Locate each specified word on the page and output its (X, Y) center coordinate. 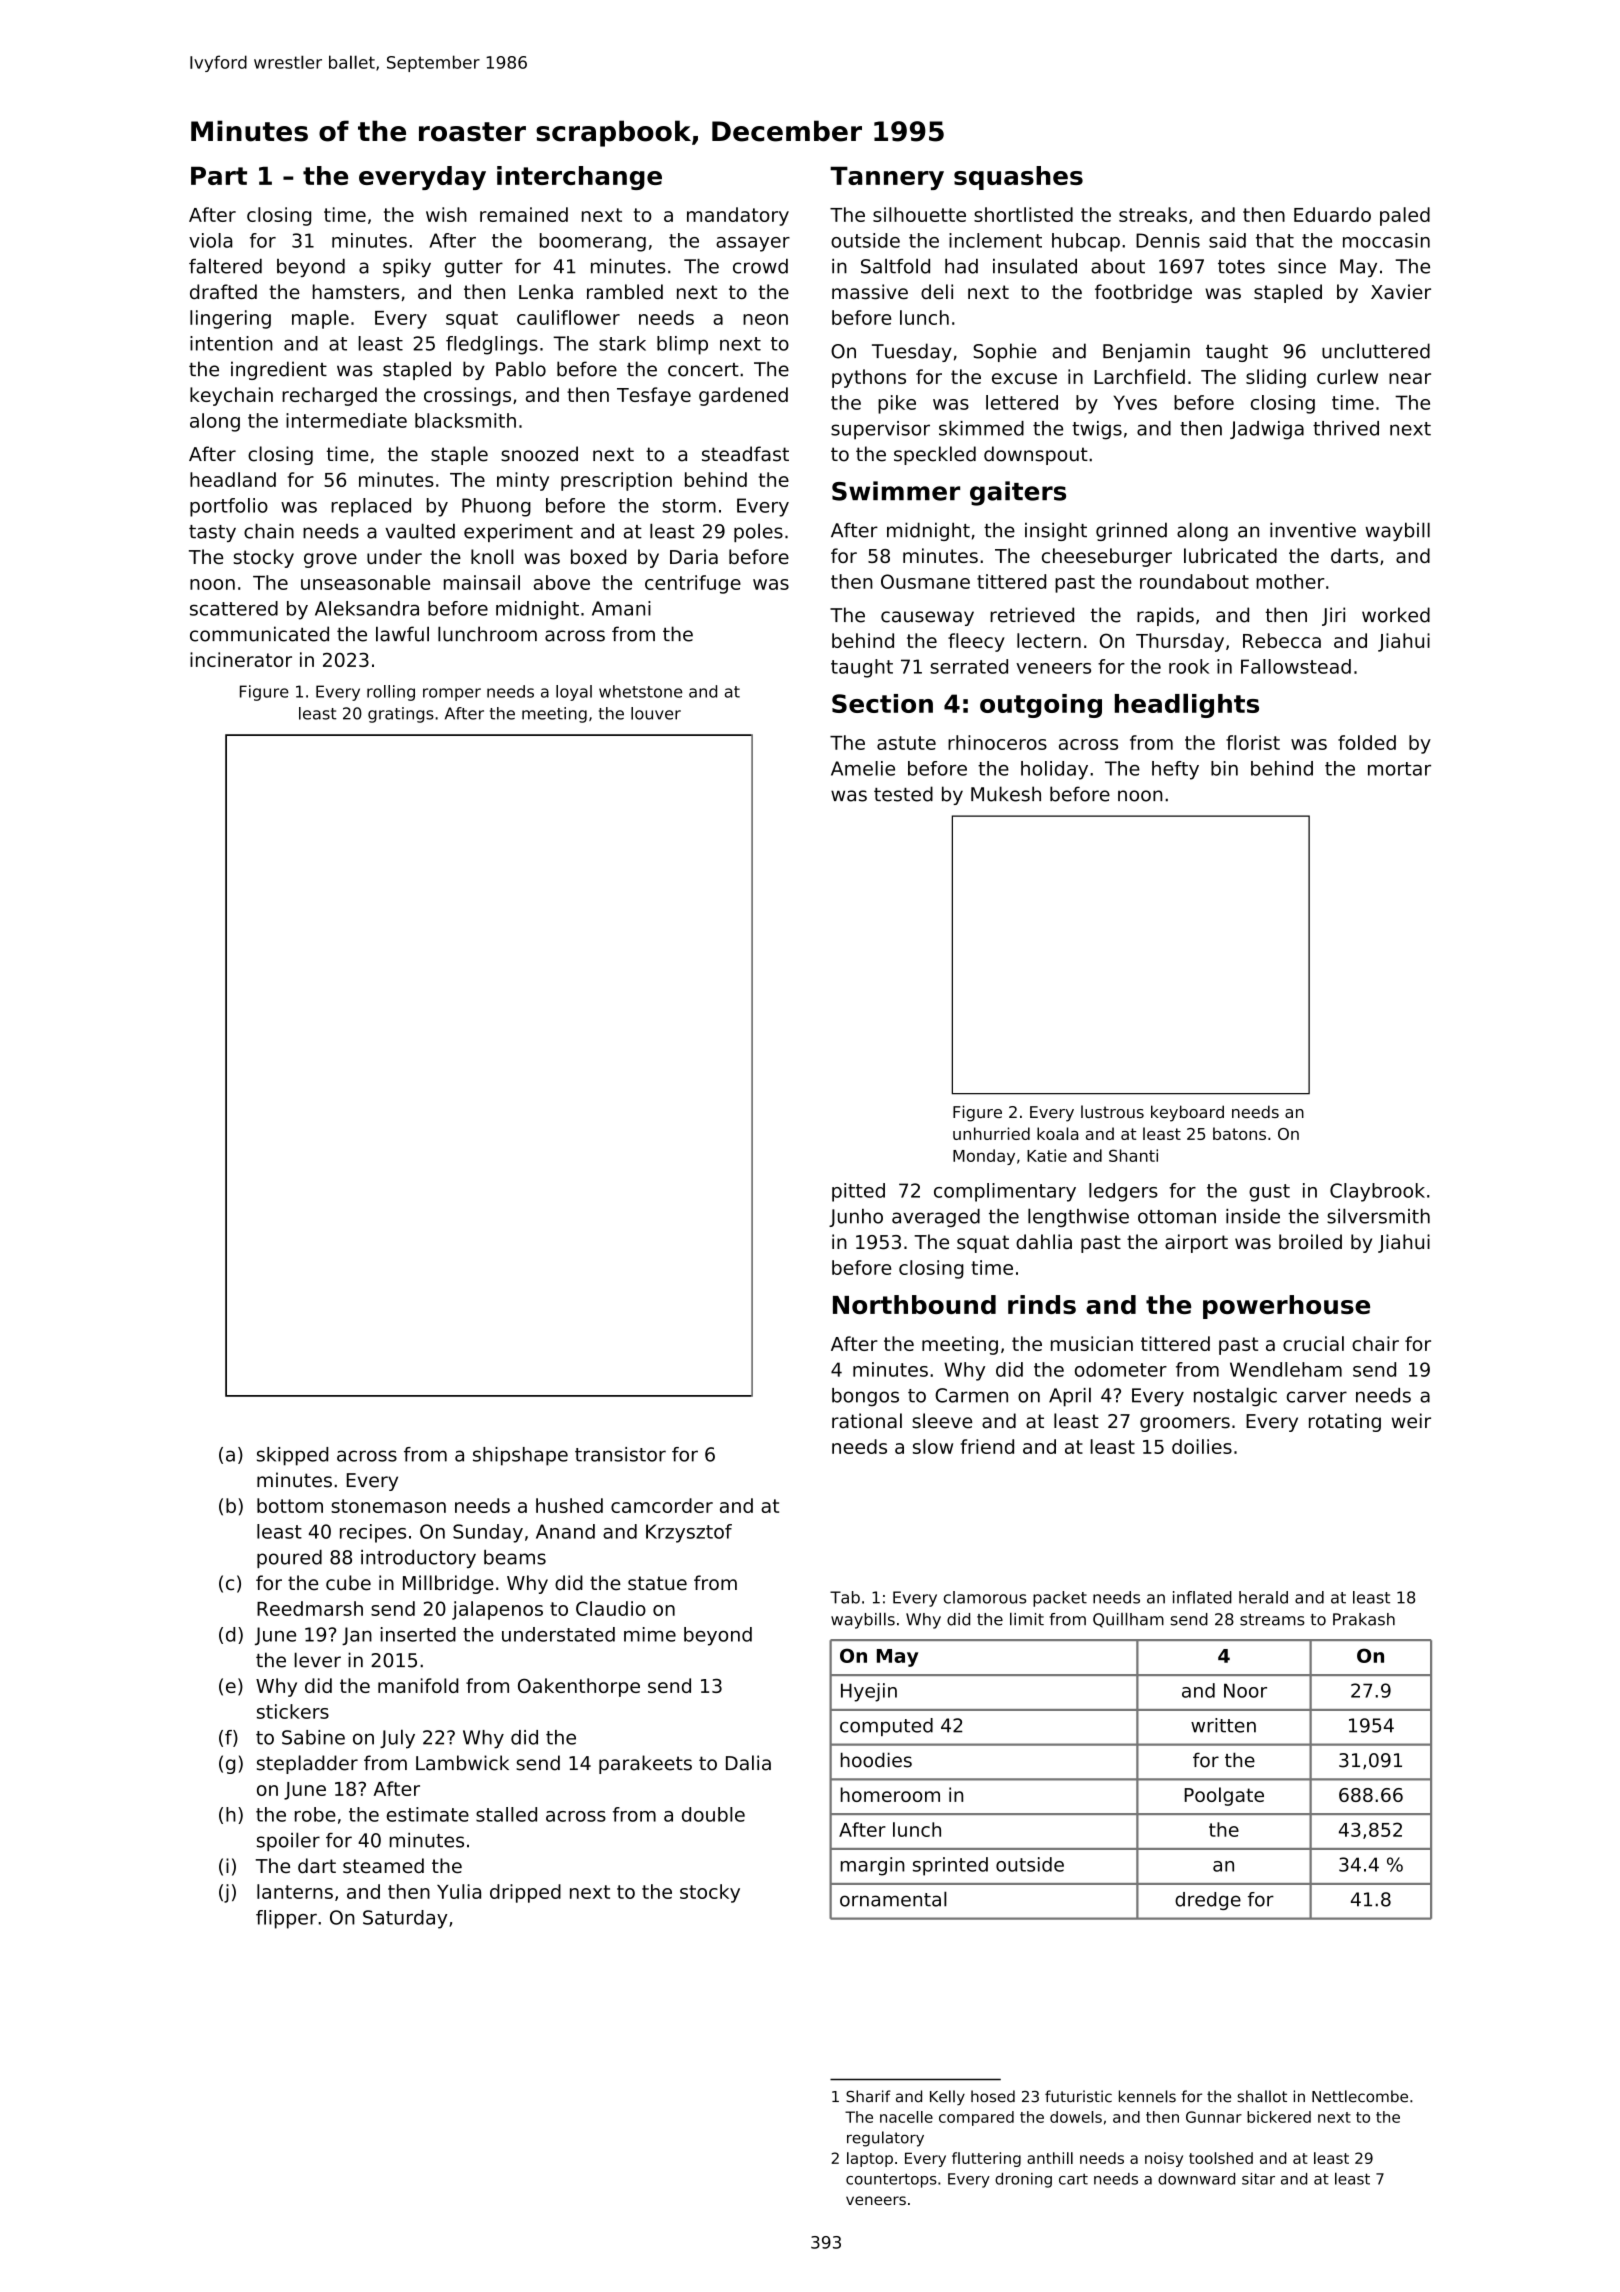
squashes (1018, 178)
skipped (292, 1456)
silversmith (1378, 1216)
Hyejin (869, 1692)
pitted (858, 1192)
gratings (401, 715)
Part (219, 176)
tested (903, 794)
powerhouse (1286, 1307)
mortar (1399, 769)
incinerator (241, 659)
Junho (856, 1218)
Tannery (887, 178)
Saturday (405, 1919)
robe (315, 1814)
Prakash (1364, 1619)
